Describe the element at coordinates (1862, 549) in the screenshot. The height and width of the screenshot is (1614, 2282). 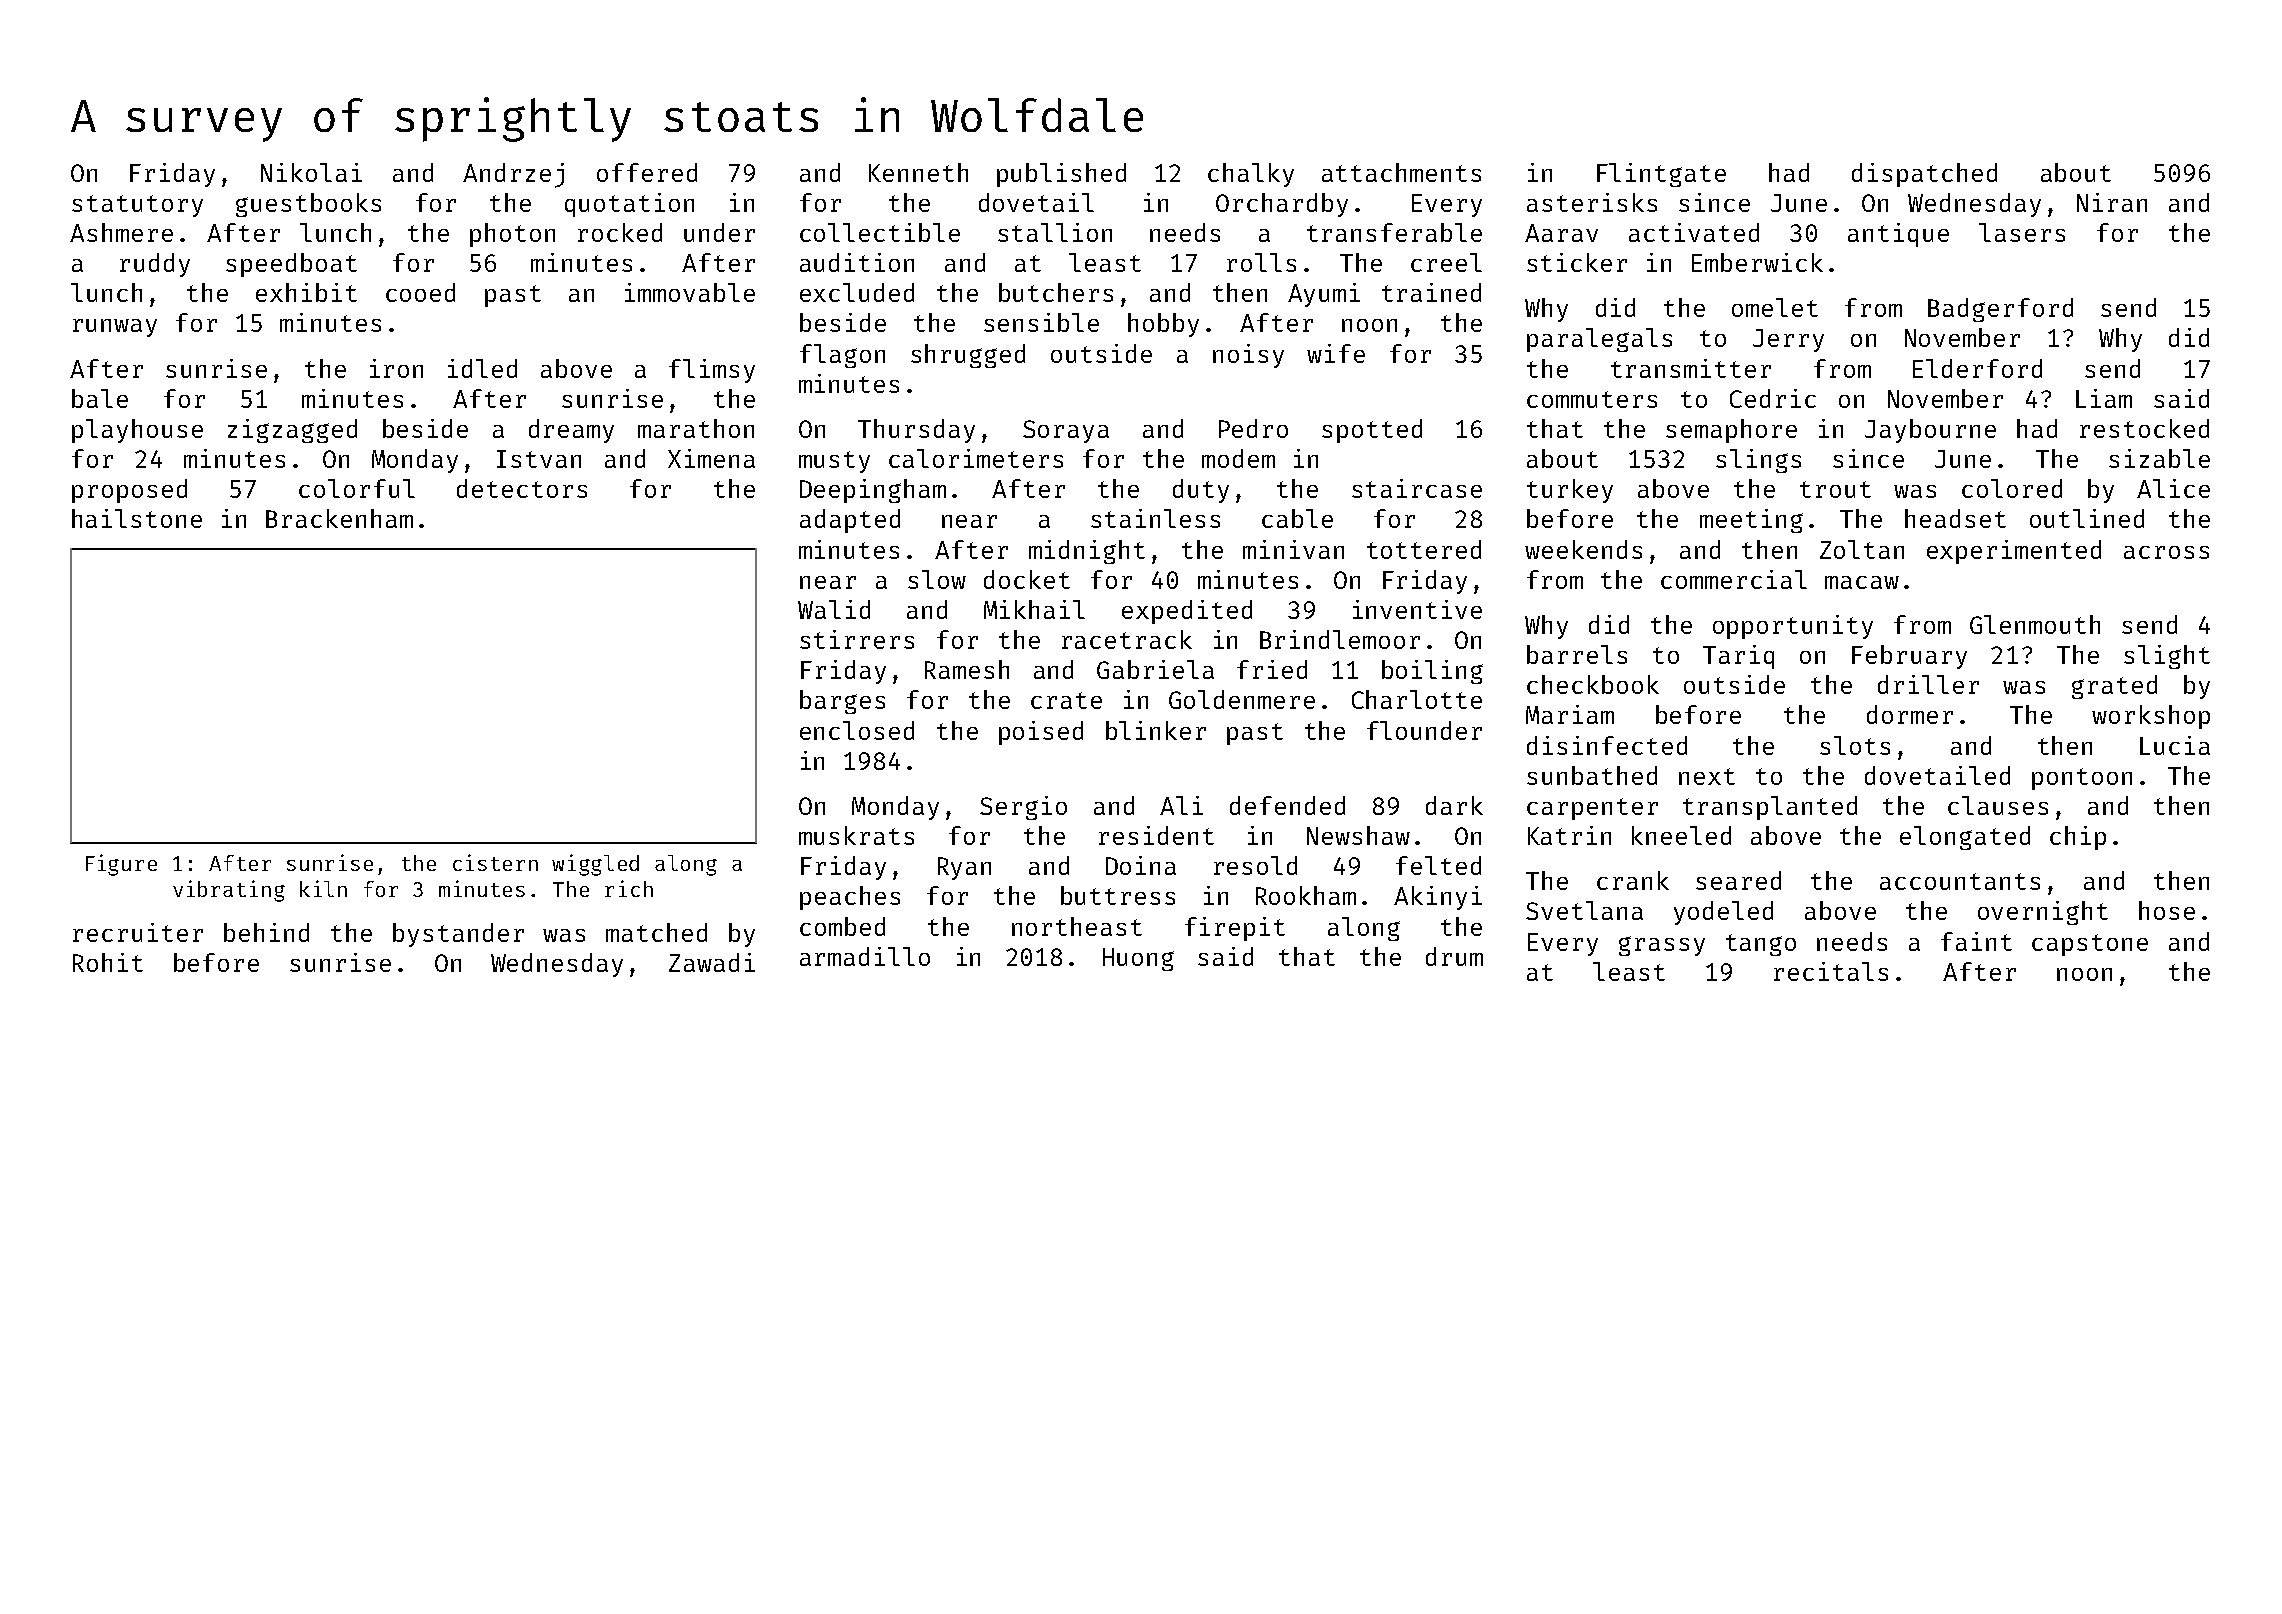
I see `Zoltan` at that location.
